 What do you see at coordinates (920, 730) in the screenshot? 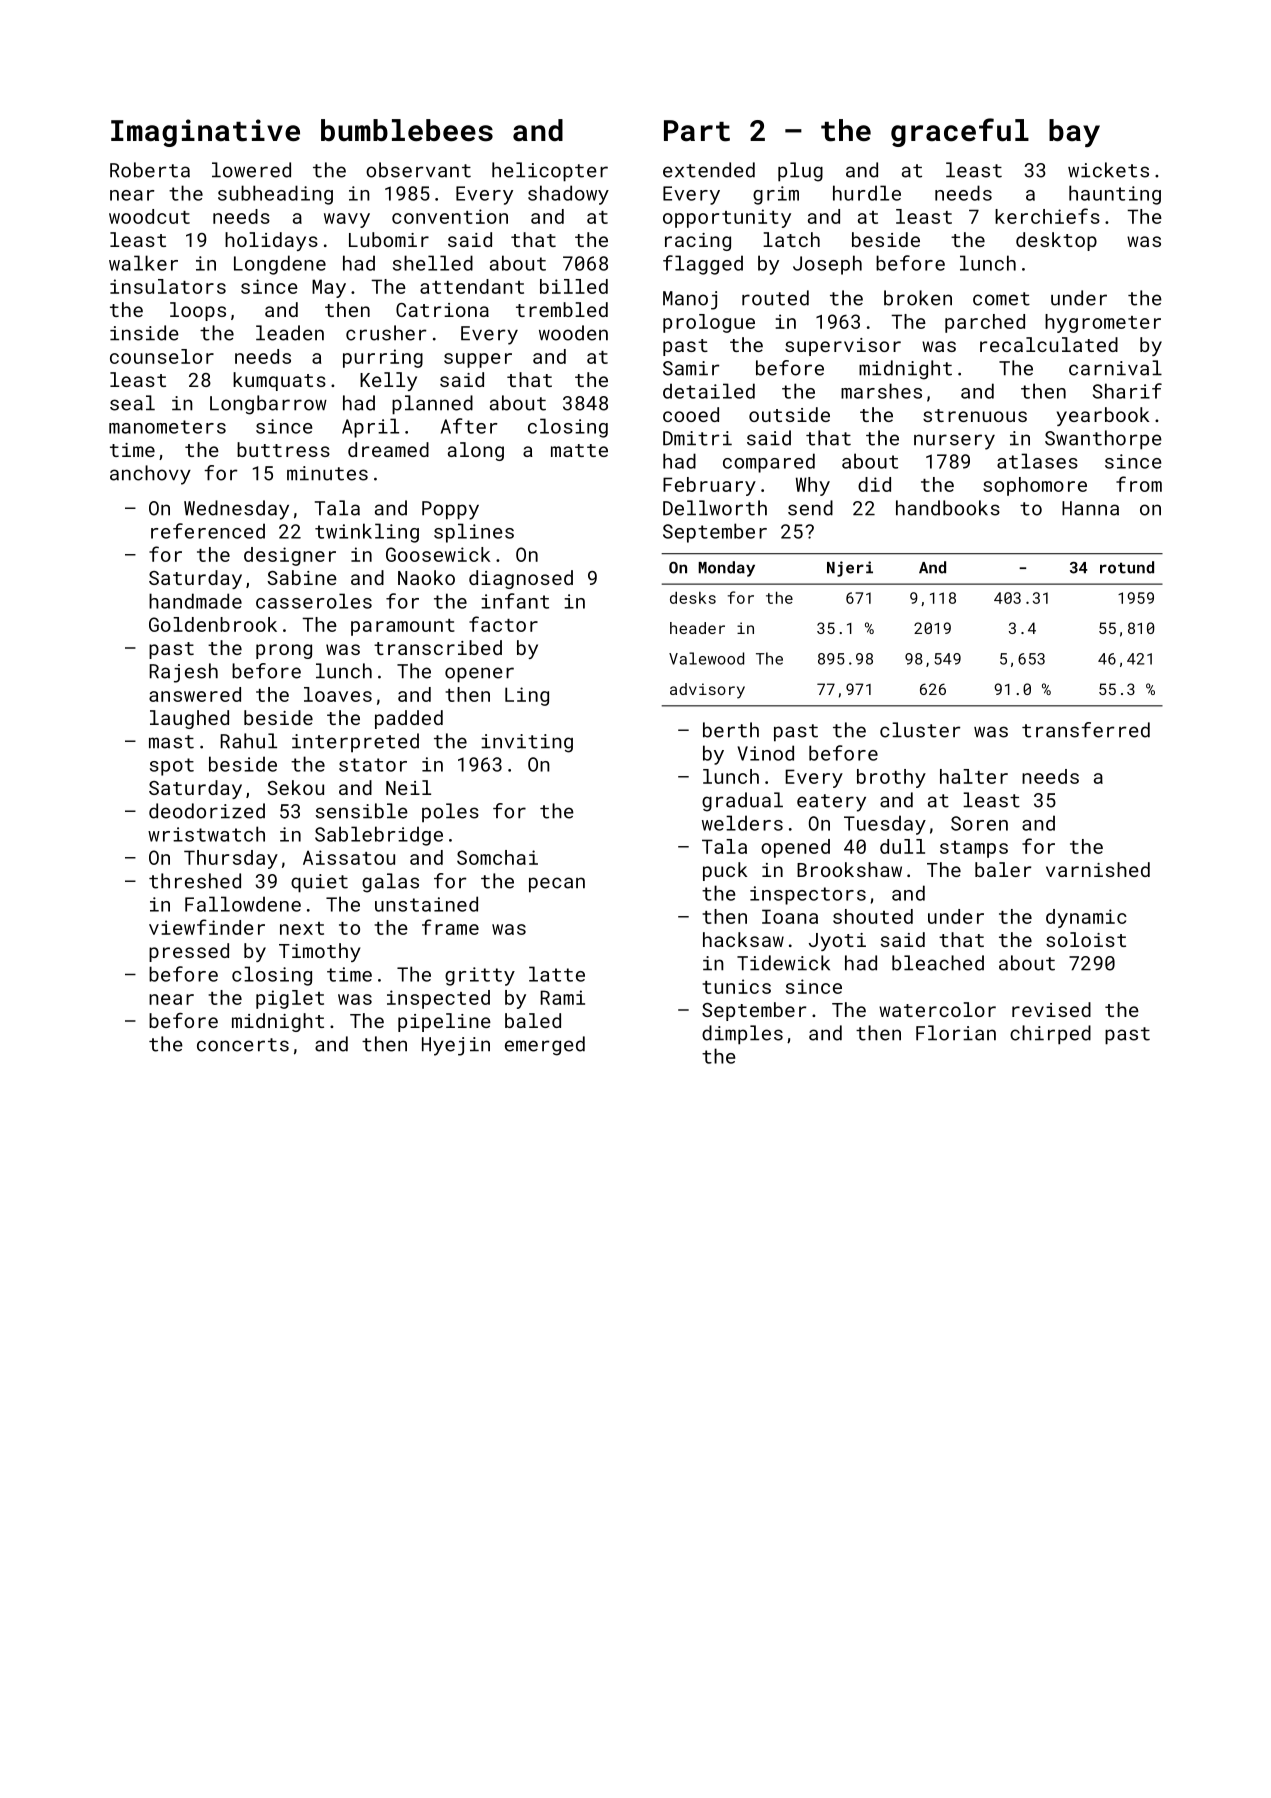
I see `cluster` at bounding box center [920, 730].
